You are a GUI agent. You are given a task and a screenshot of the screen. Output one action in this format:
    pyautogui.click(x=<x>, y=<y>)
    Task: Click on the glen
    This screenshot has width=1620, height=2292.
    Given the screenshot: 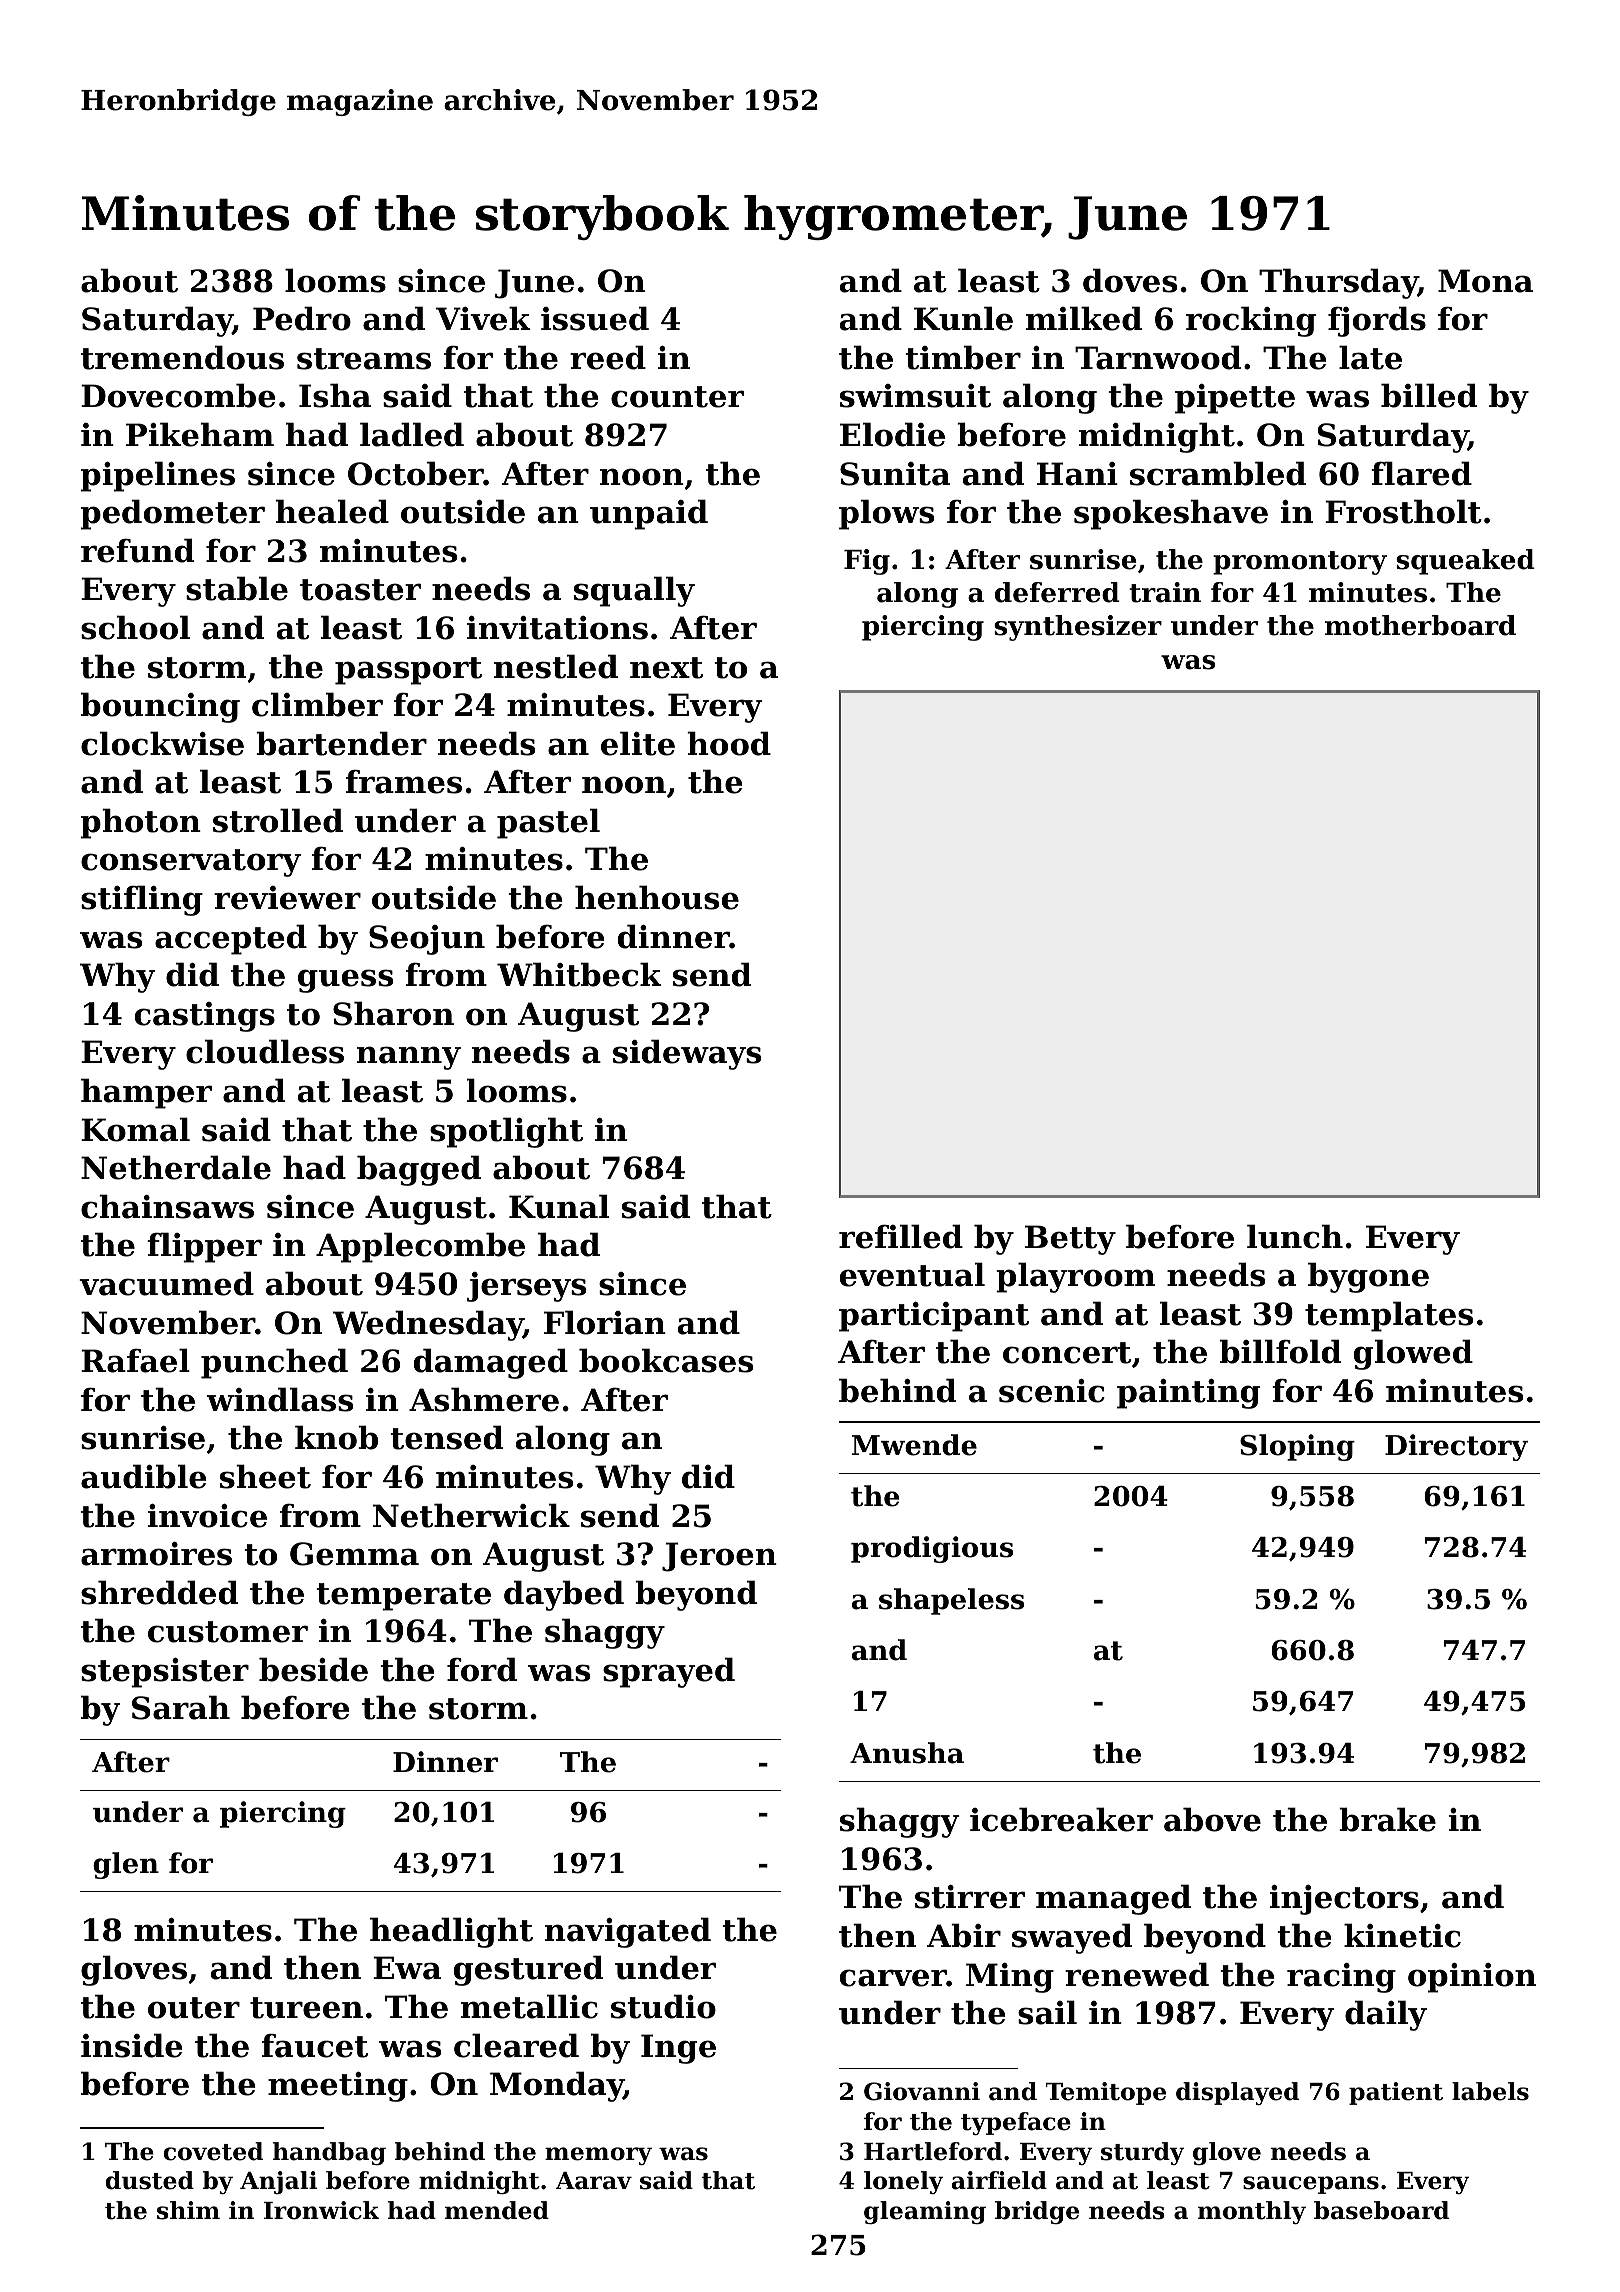 What is the action you would take?
    pyautogui.click(x=126, y=1865)
